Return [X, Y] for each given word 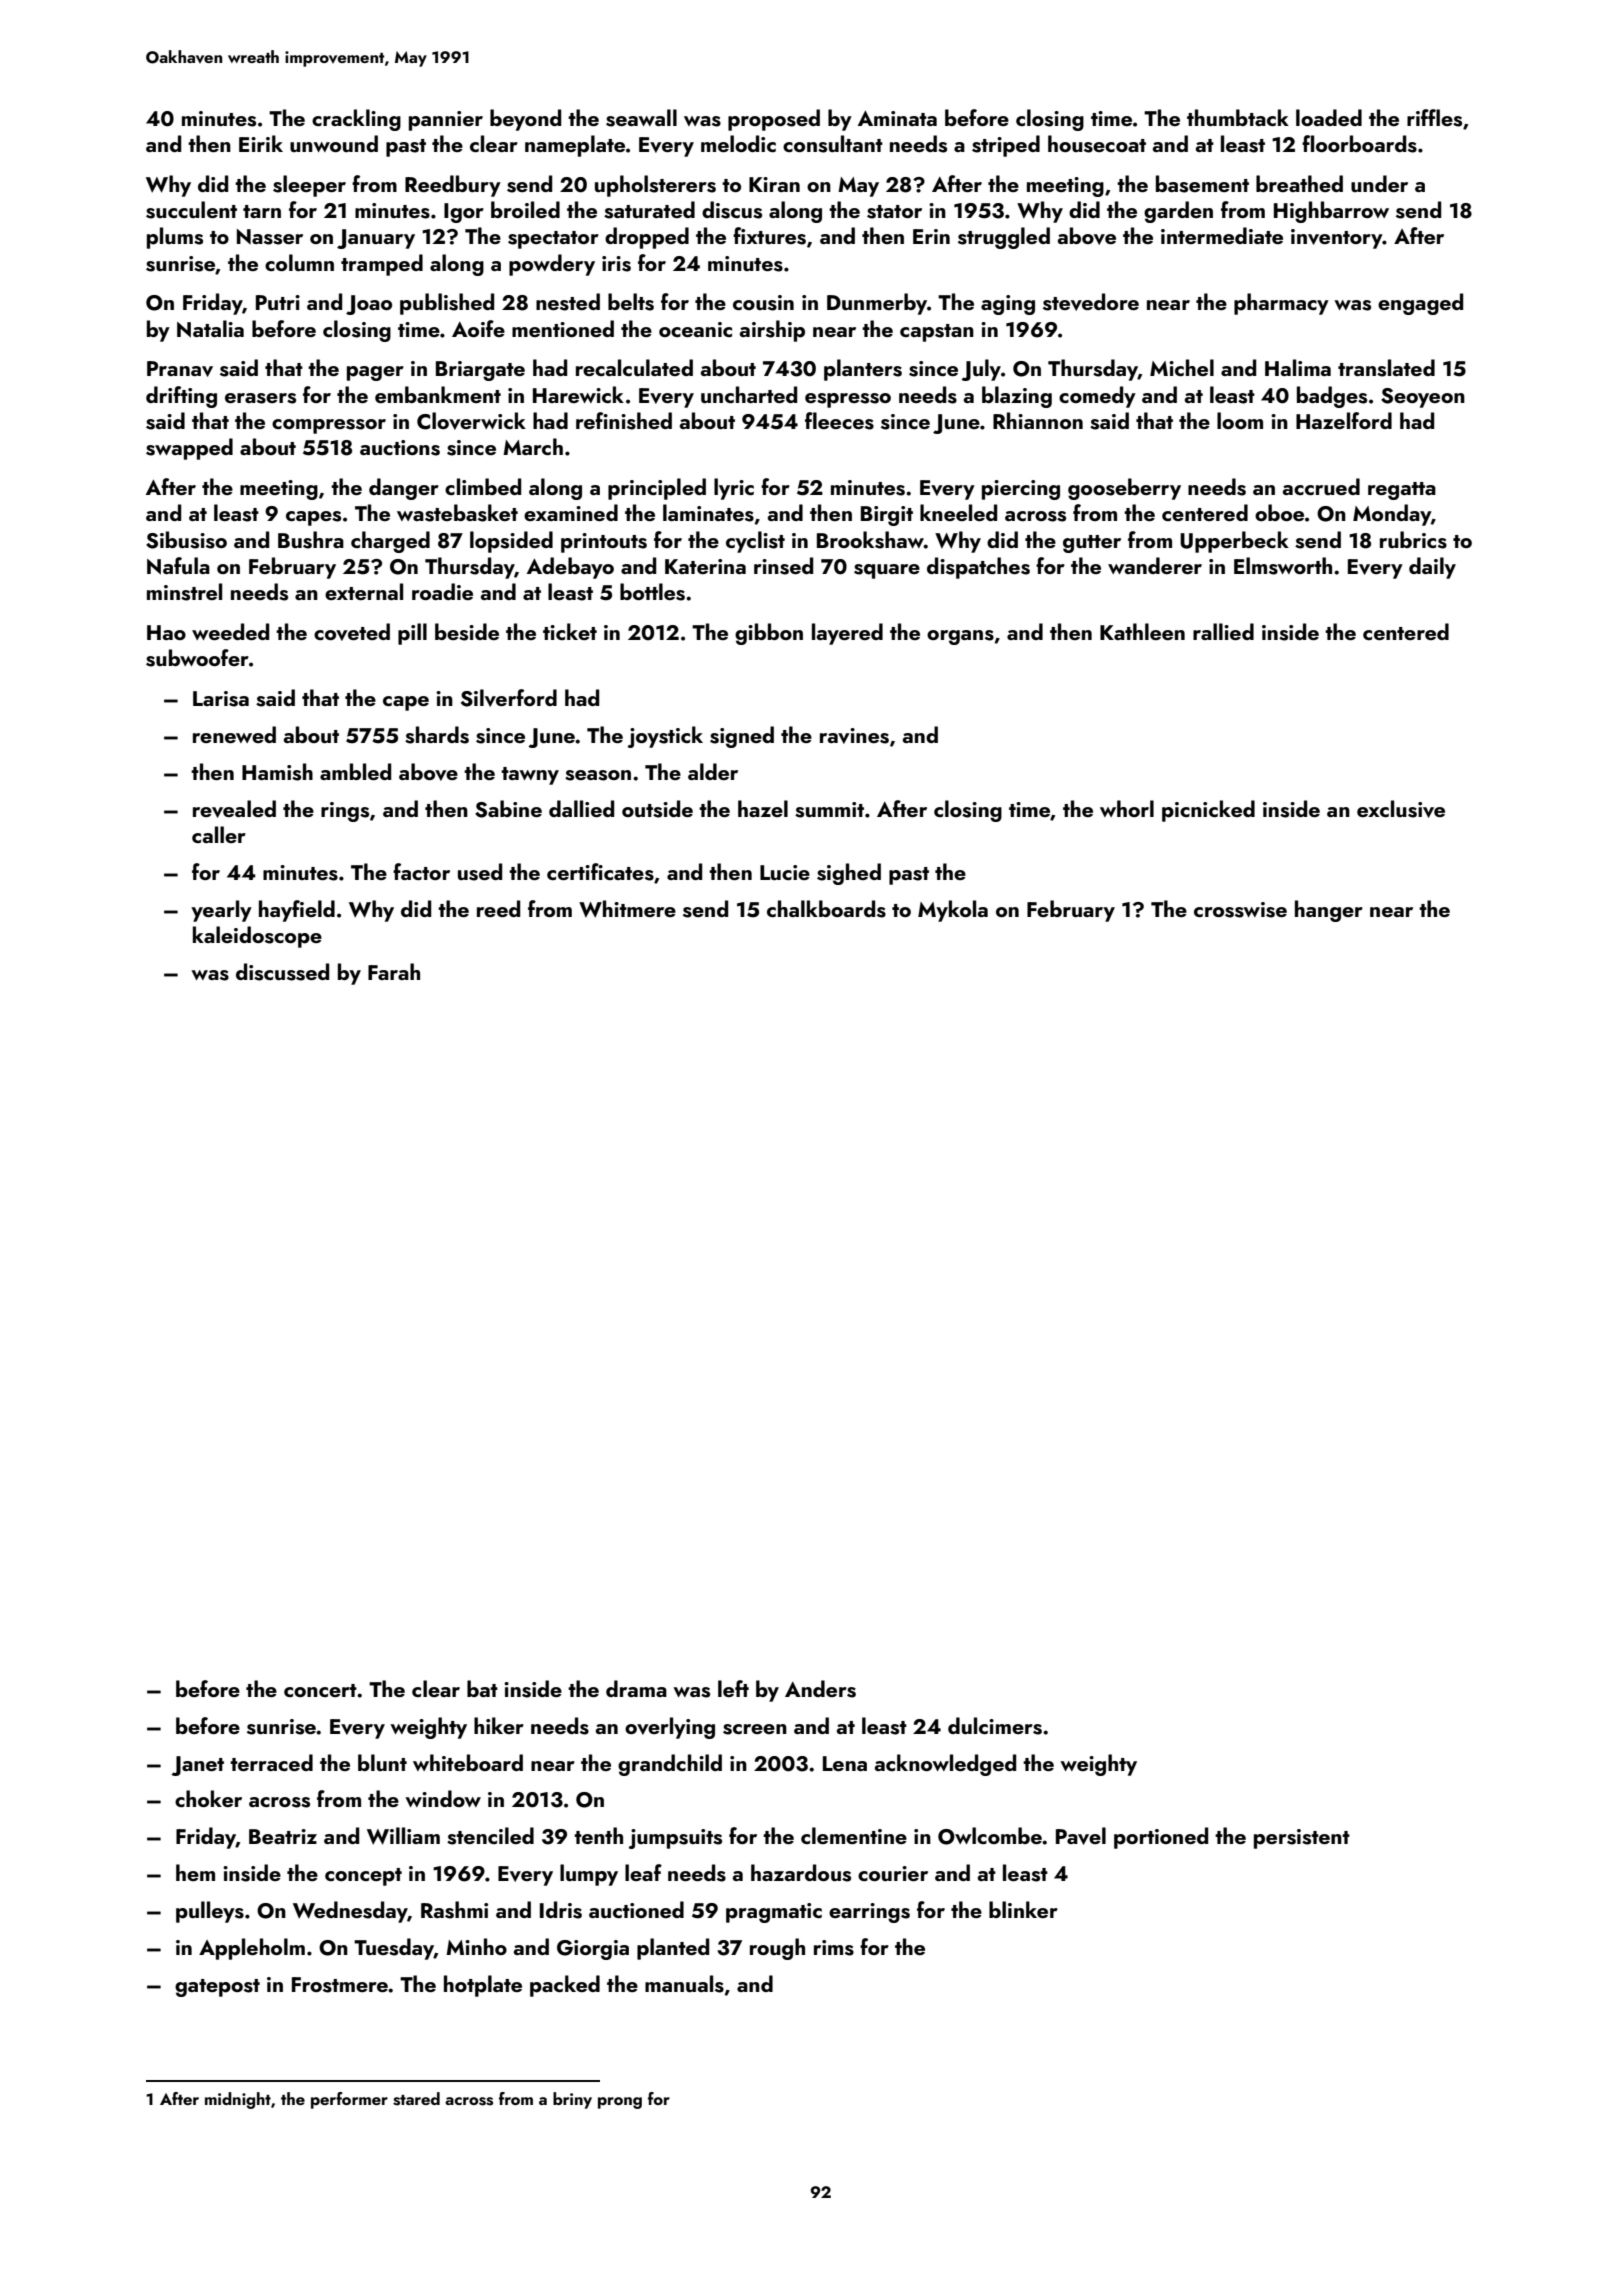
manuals [684, 1984]
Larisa [221, 699]
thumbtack [1238, 117]
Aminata [897, 118]
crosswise [1240, 910]
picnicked [1208, 811]
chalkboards [826, 909]
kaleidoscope [257, 937]
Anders [820, 1689]
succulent [191, 210]
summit [829, 810]
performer [349, 2100]
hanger [1329, 911]
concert [320, 1690]
